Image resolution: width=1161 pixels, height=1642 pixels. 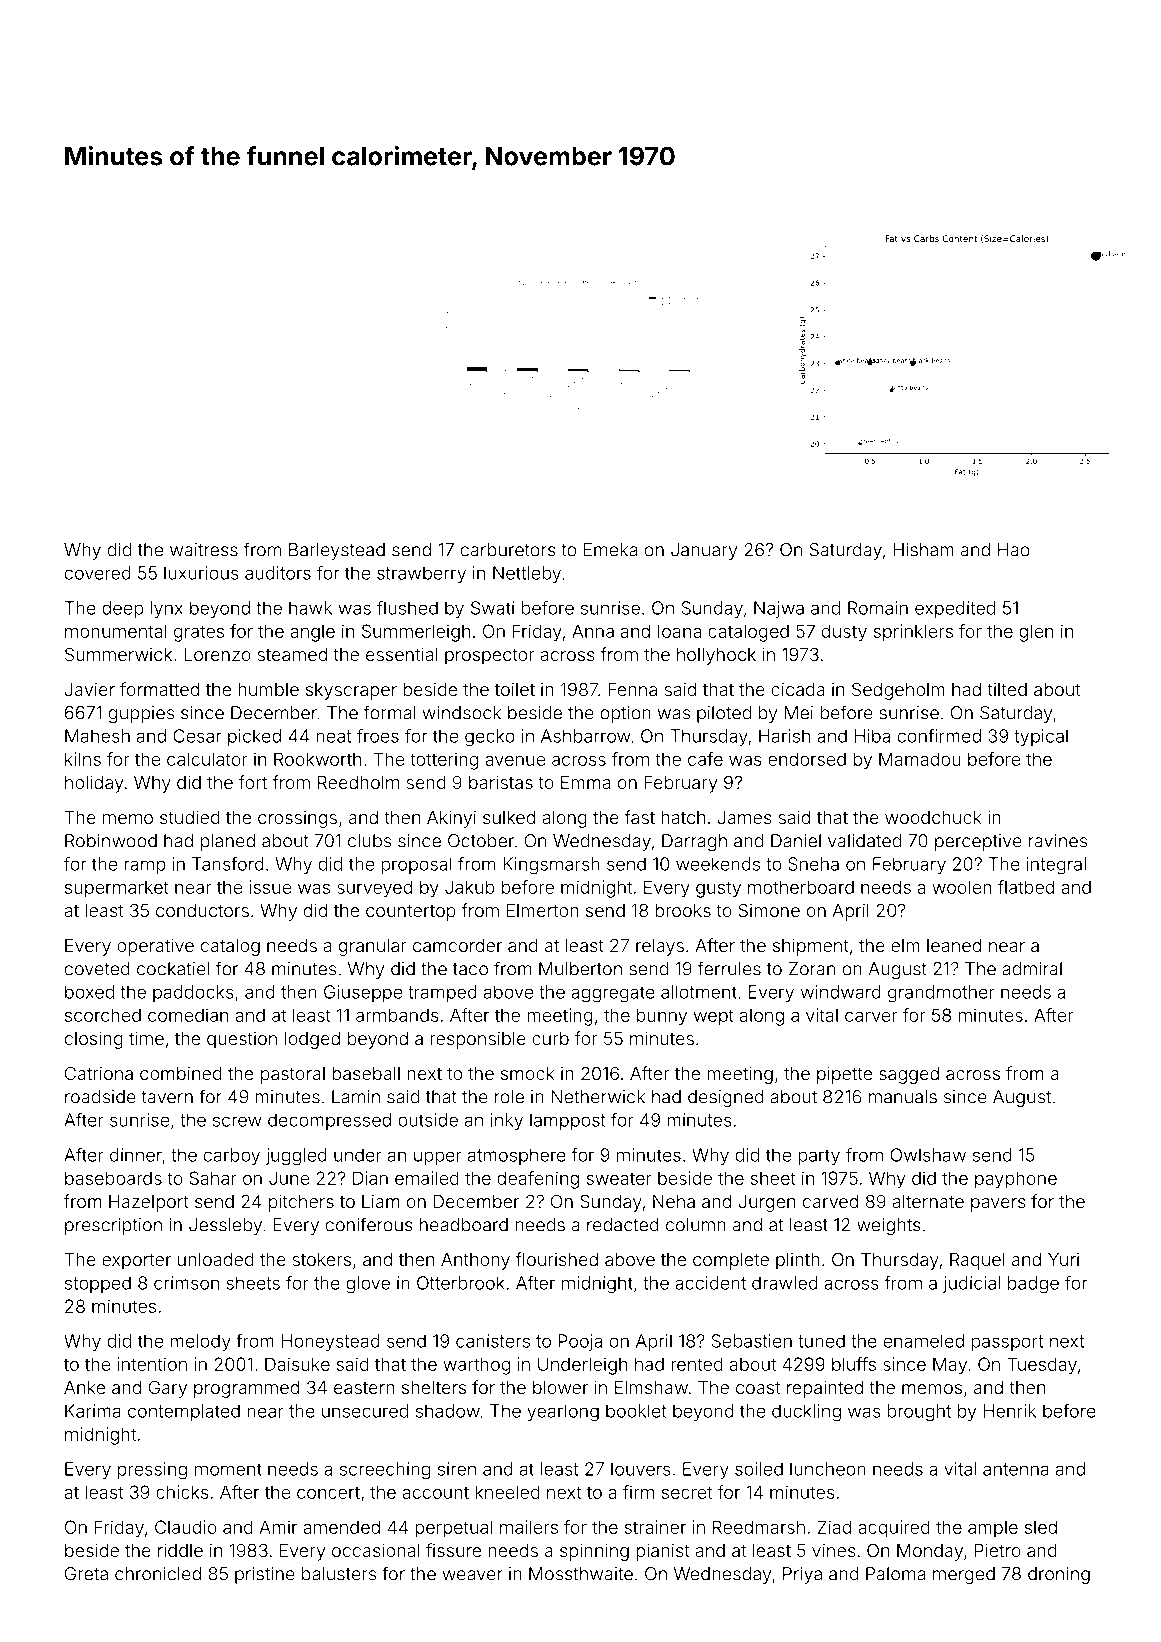 I want to click on pristine, so click(x=265, y=1575).
